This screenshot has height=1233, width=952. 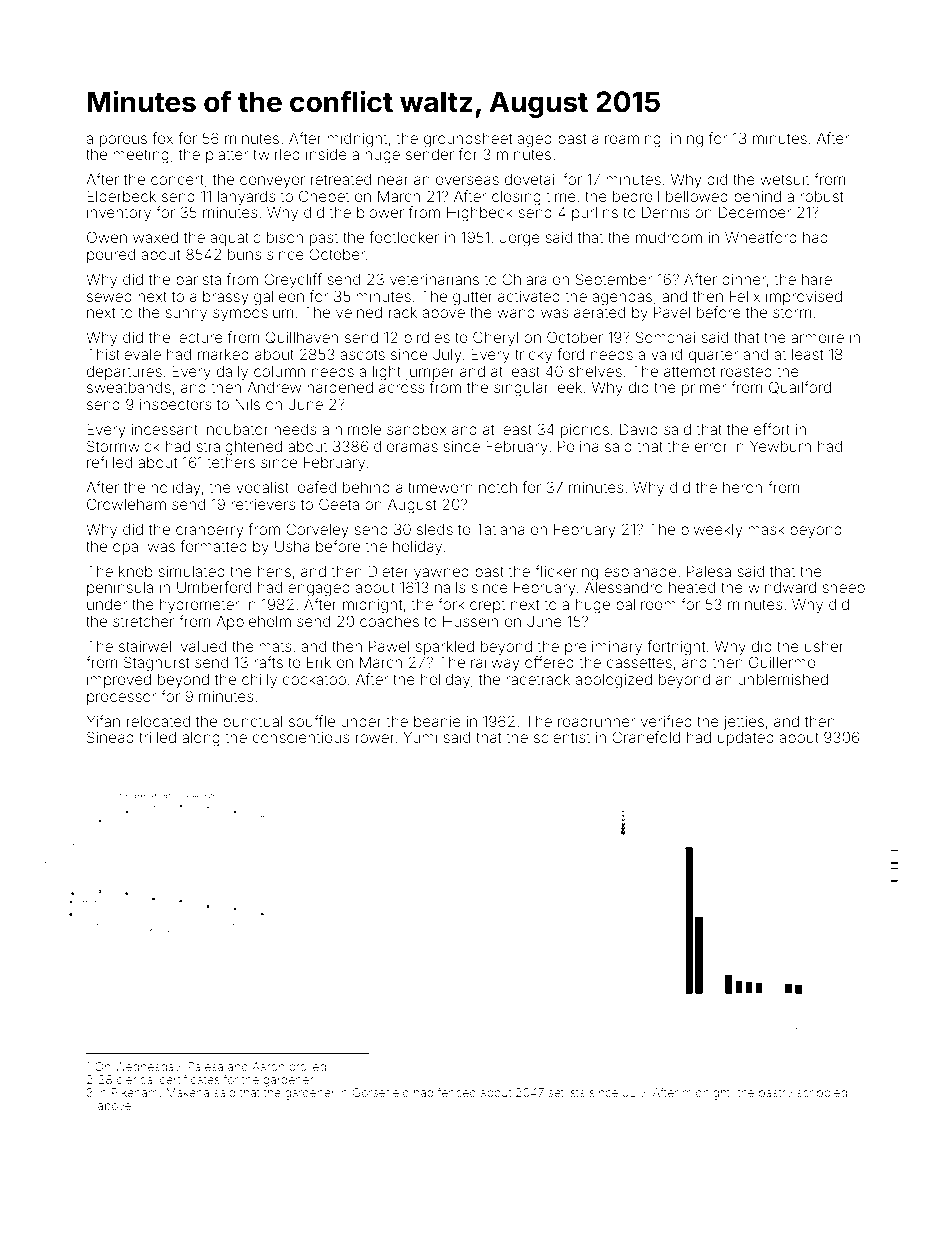 What do you see at coordinates (578, 446) in the screenshot?
I see `Polina` at bounding box center [578, 446].
